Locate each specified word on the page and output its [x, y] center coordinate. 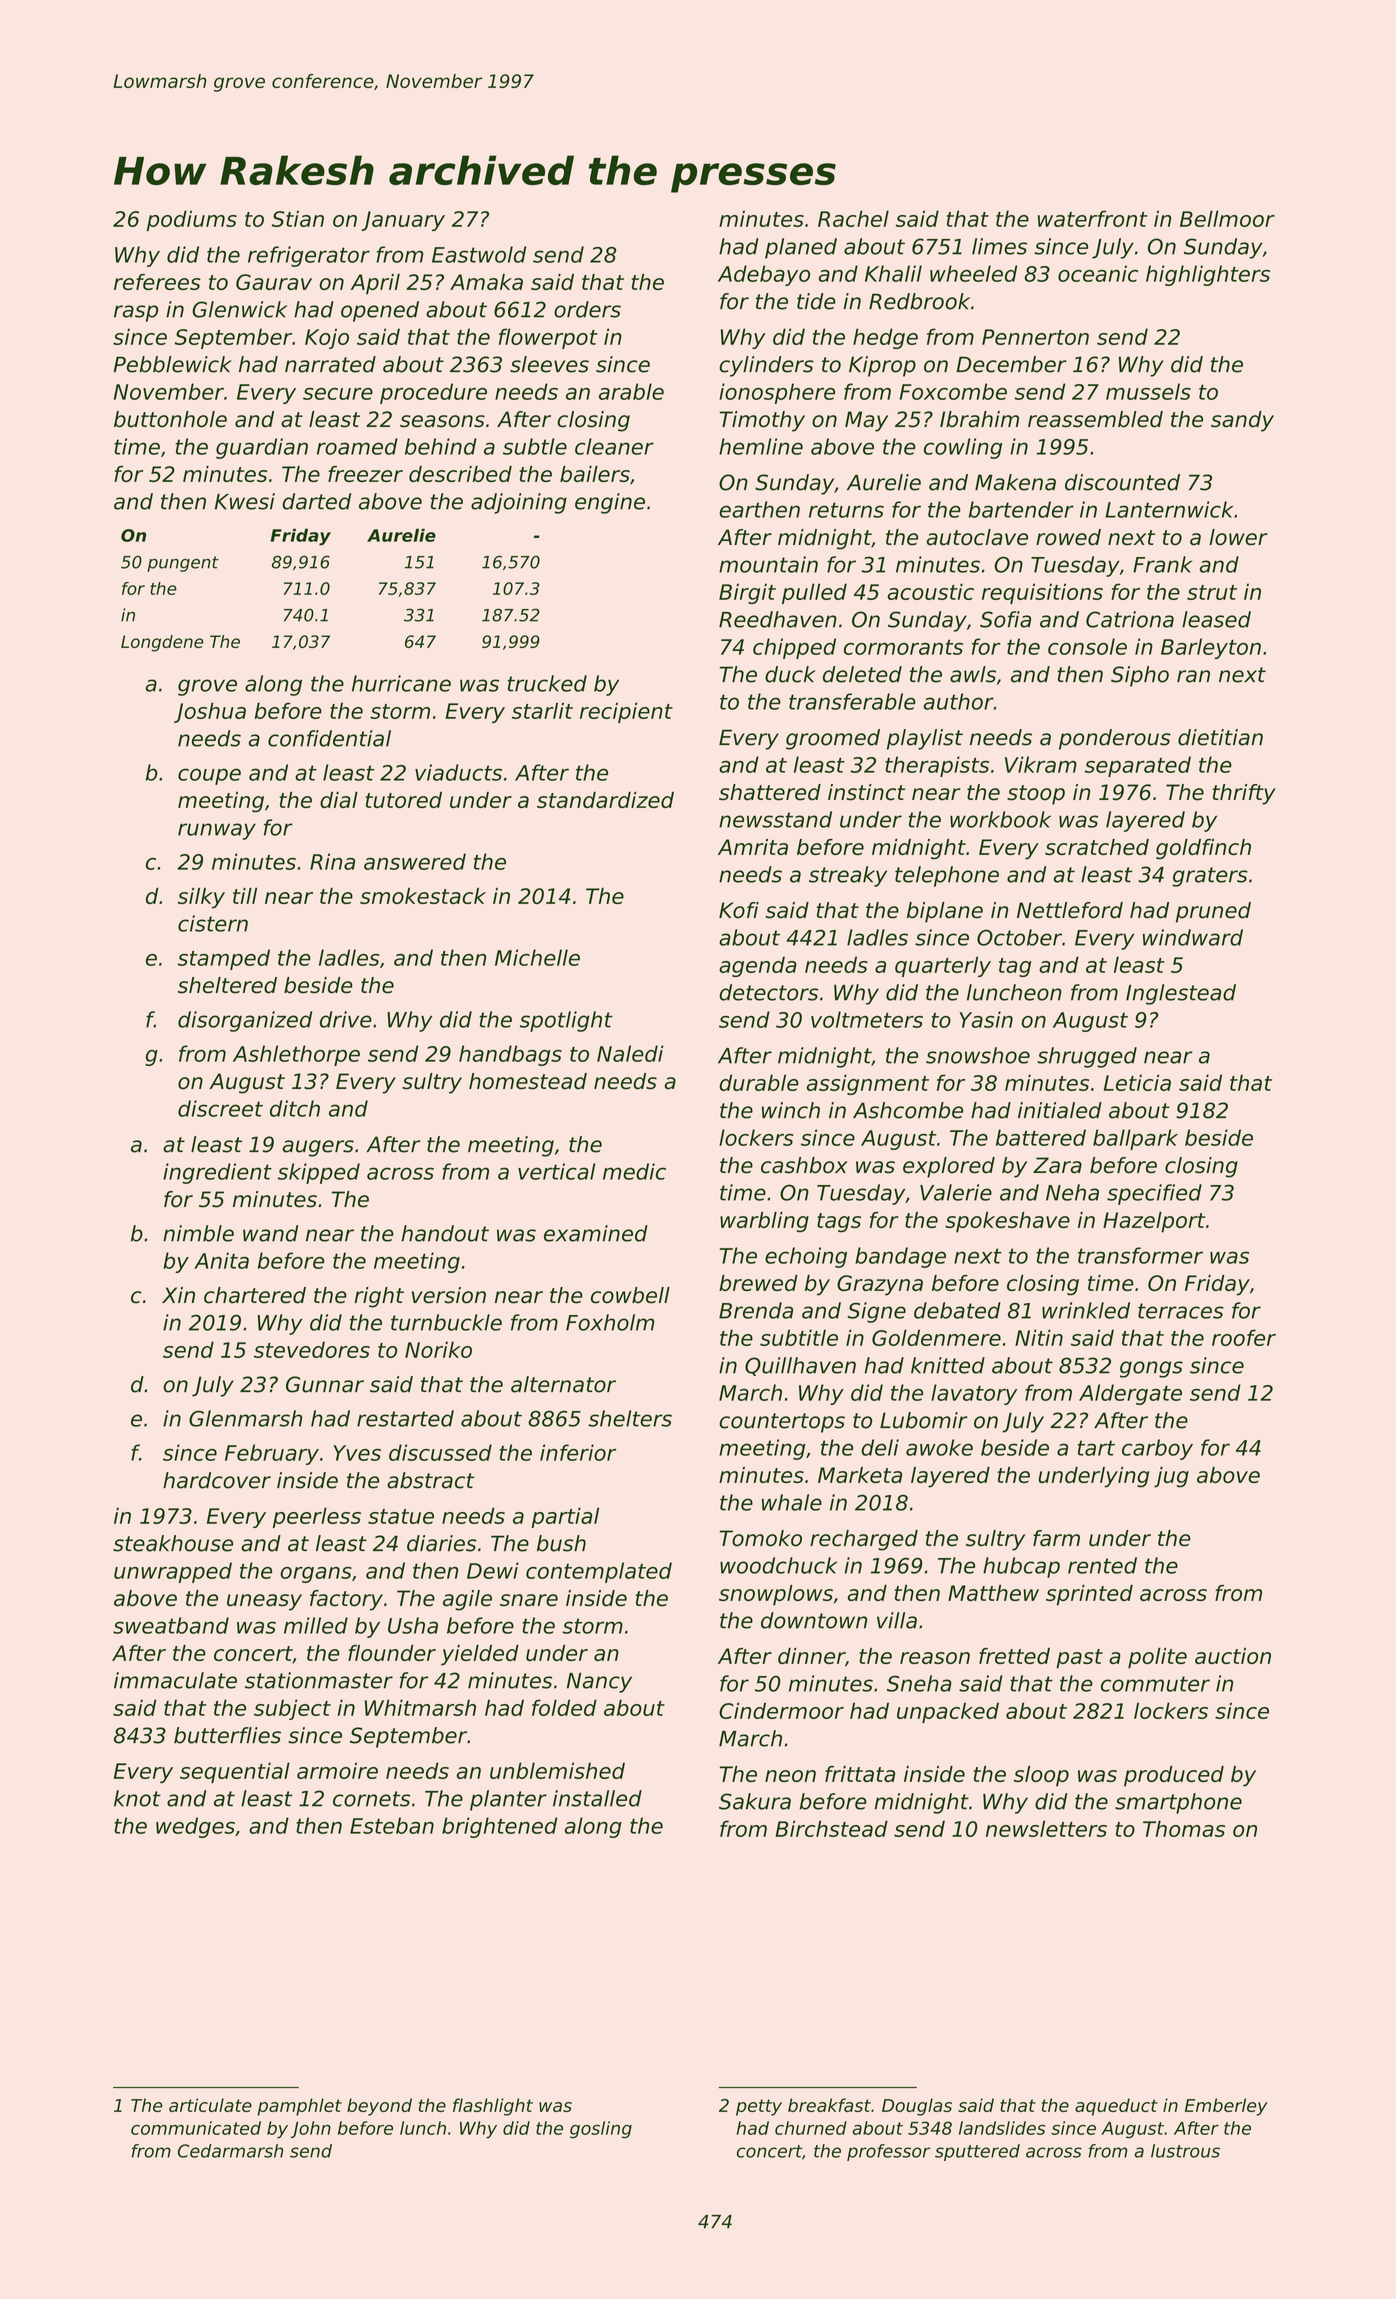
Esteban [392, 1825]
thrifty [1244, 794]
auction [1233, 1656]
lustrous [1185, 2151]
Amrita [753, 847]
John [311, 2129]
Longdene [162, 643]
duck [790, 674]
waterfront [1093, 218]
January [403, 221]
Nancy [599, 1683]
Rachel [853, 218]
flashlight [493, 2107]
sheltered [227, 985]
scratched [1097, 847]
